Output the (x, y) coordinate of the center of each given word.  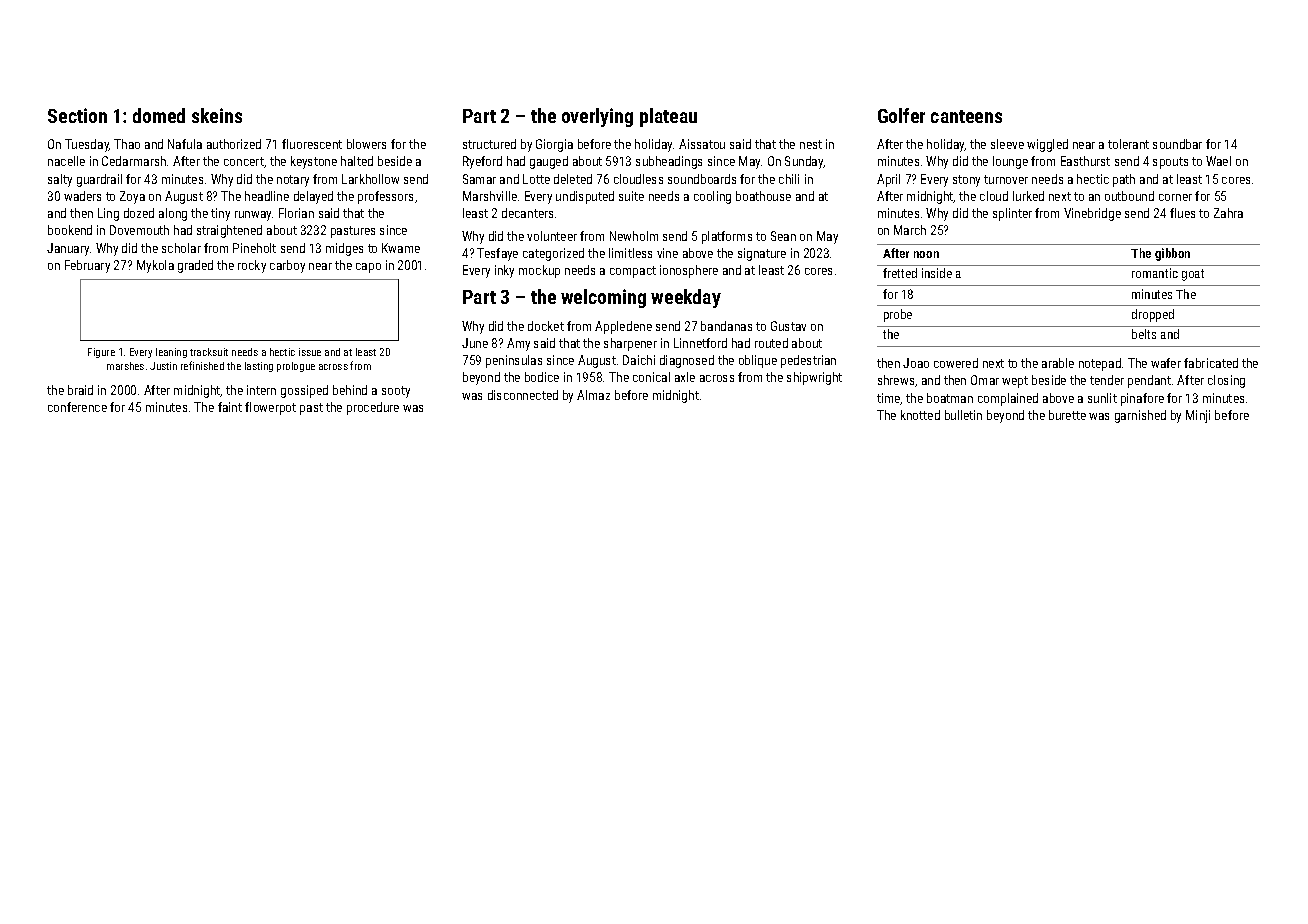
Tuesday (87, 145)
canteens (966, 116)
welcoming (603, 298)
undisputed (585, 197)
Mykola (155, 266)
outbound (1129, 196)
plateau (668, 117)
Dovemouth (139, 230)
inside (937, 273)
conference (77, 407)
